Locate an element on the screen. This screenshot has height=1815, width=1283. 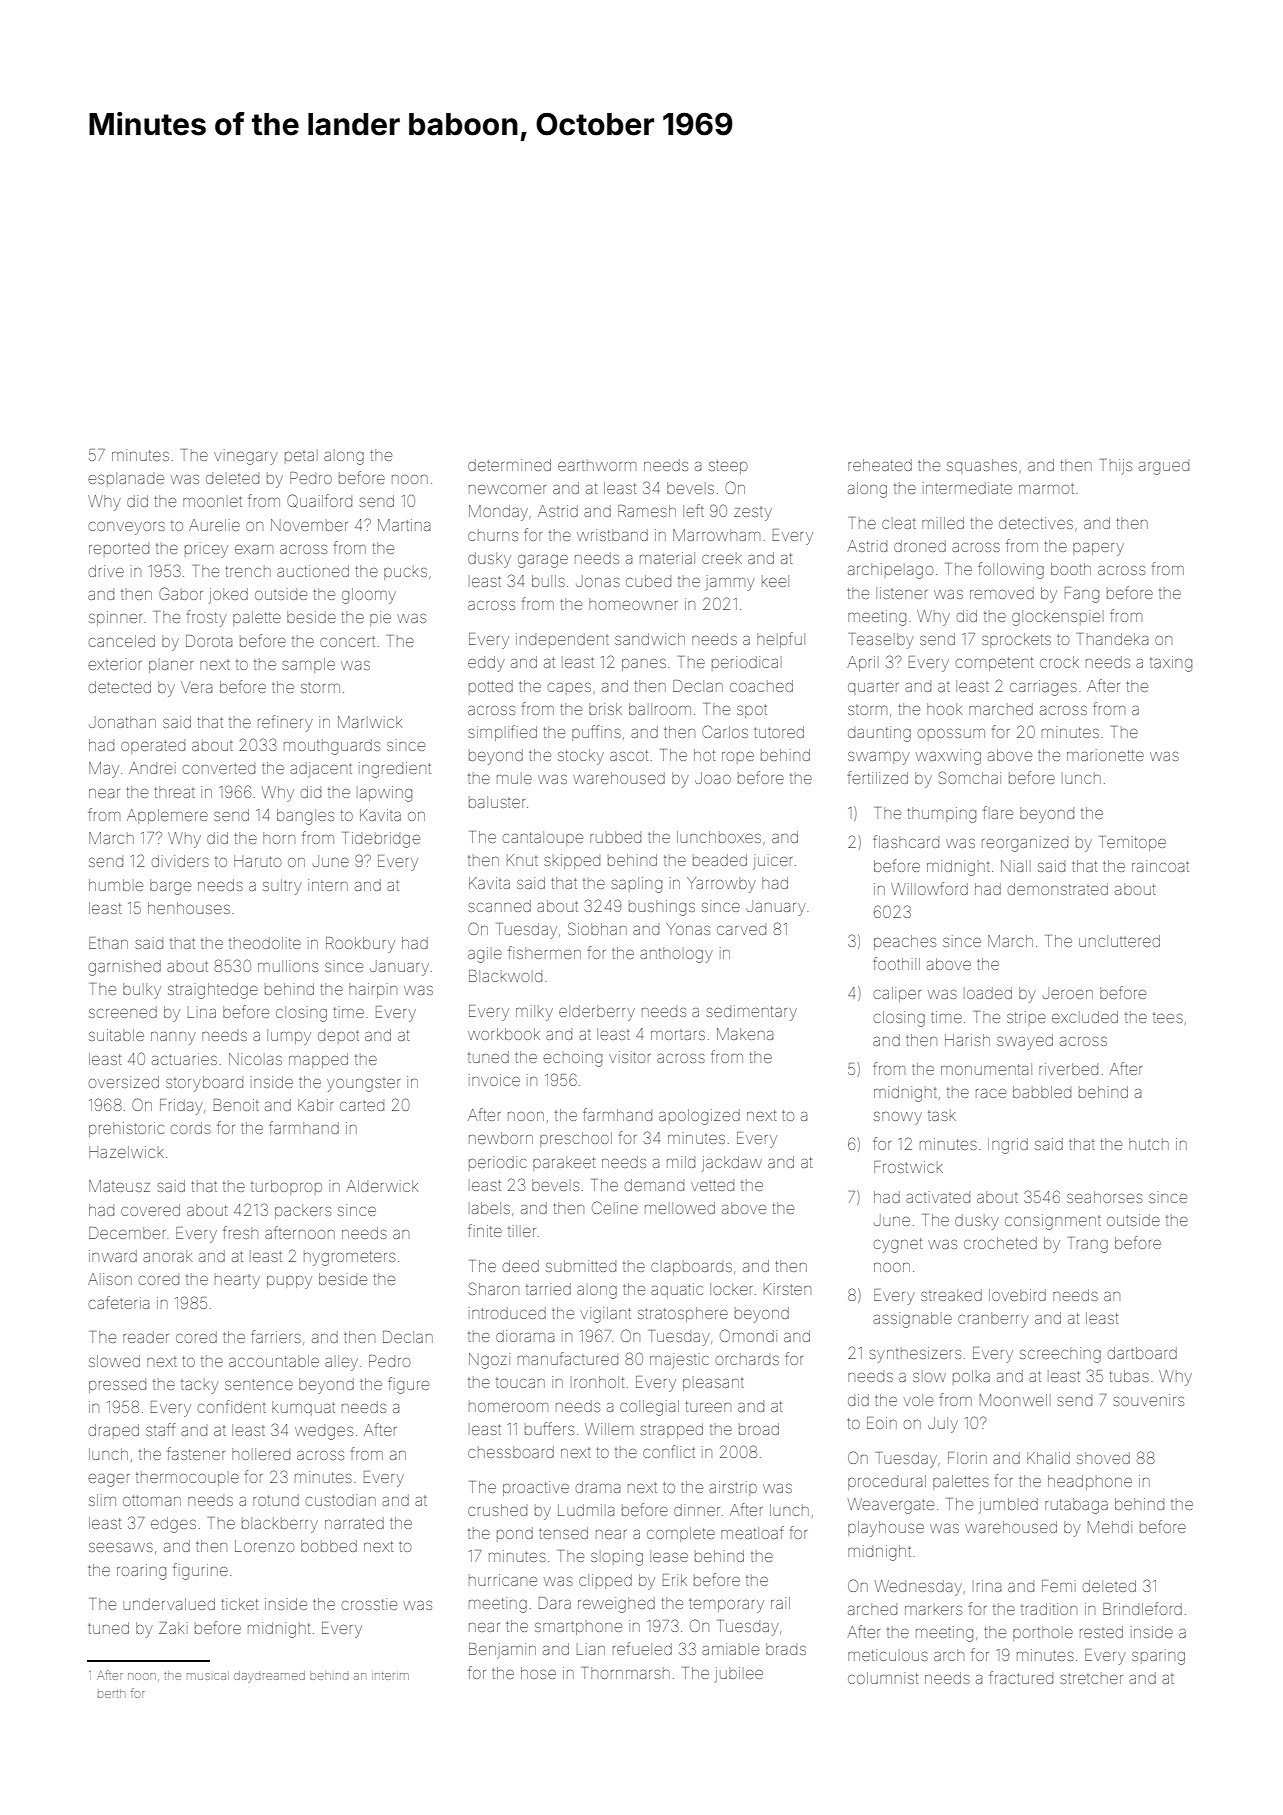
roaring is located at coordinates (141, 1572).
